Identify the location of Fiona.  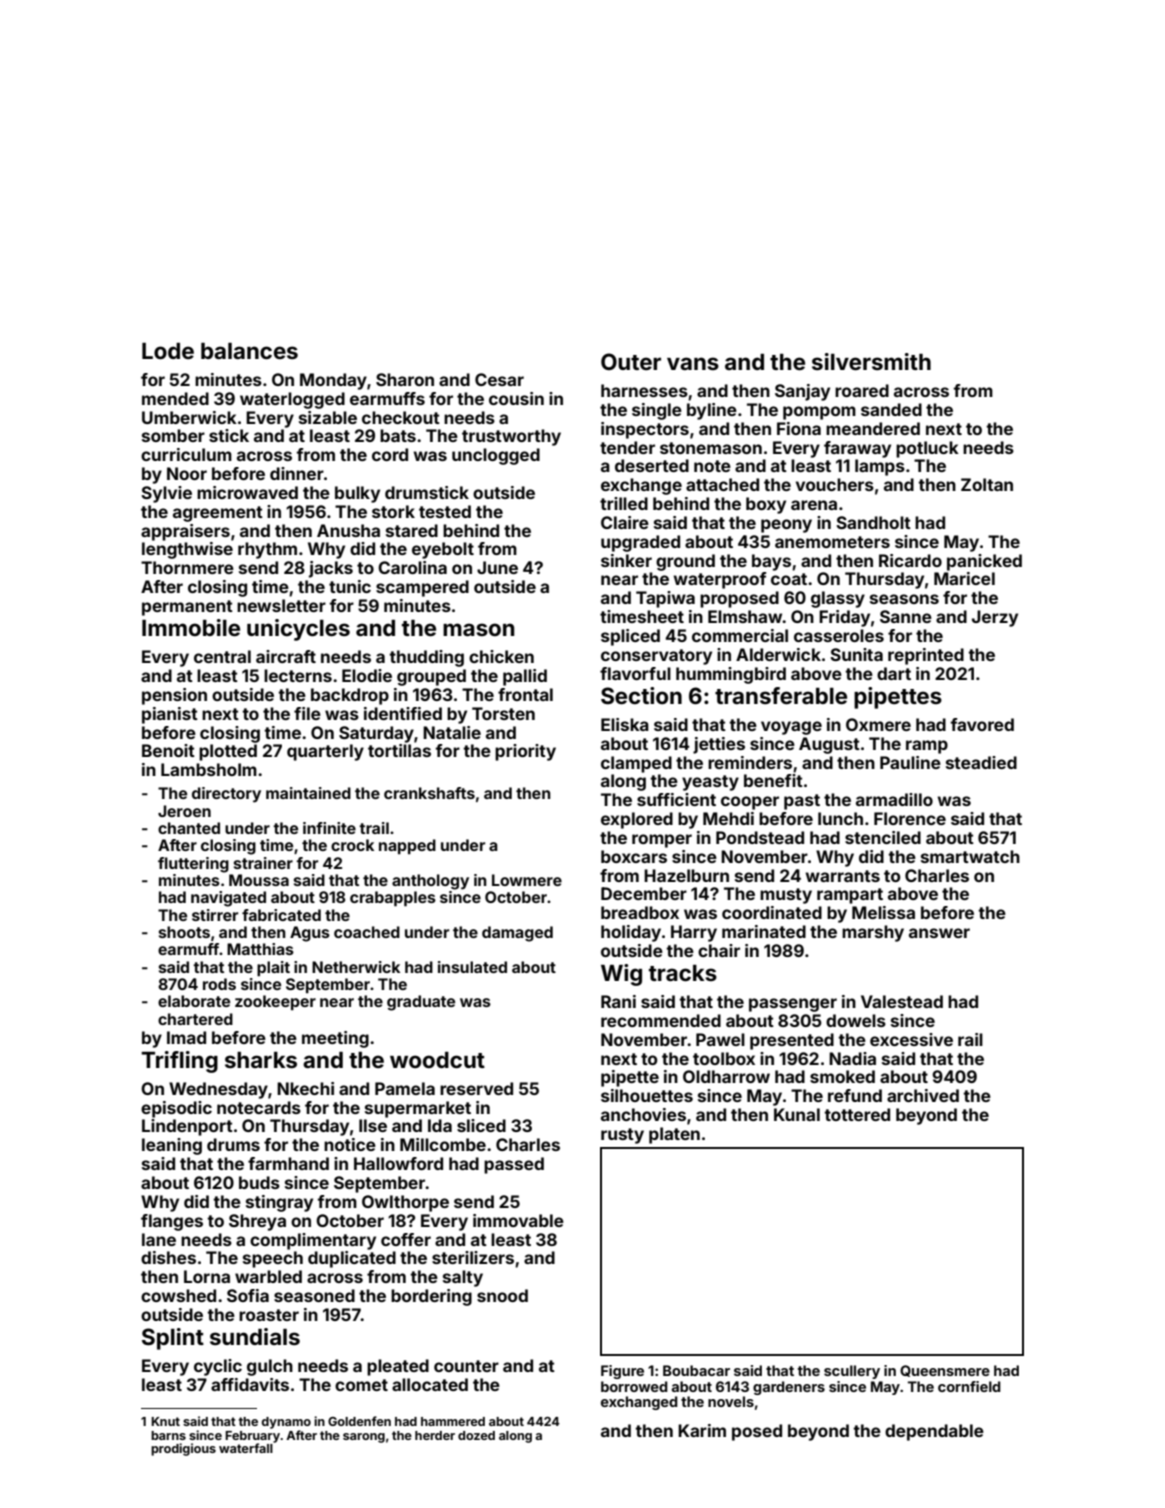
(799, 428).
